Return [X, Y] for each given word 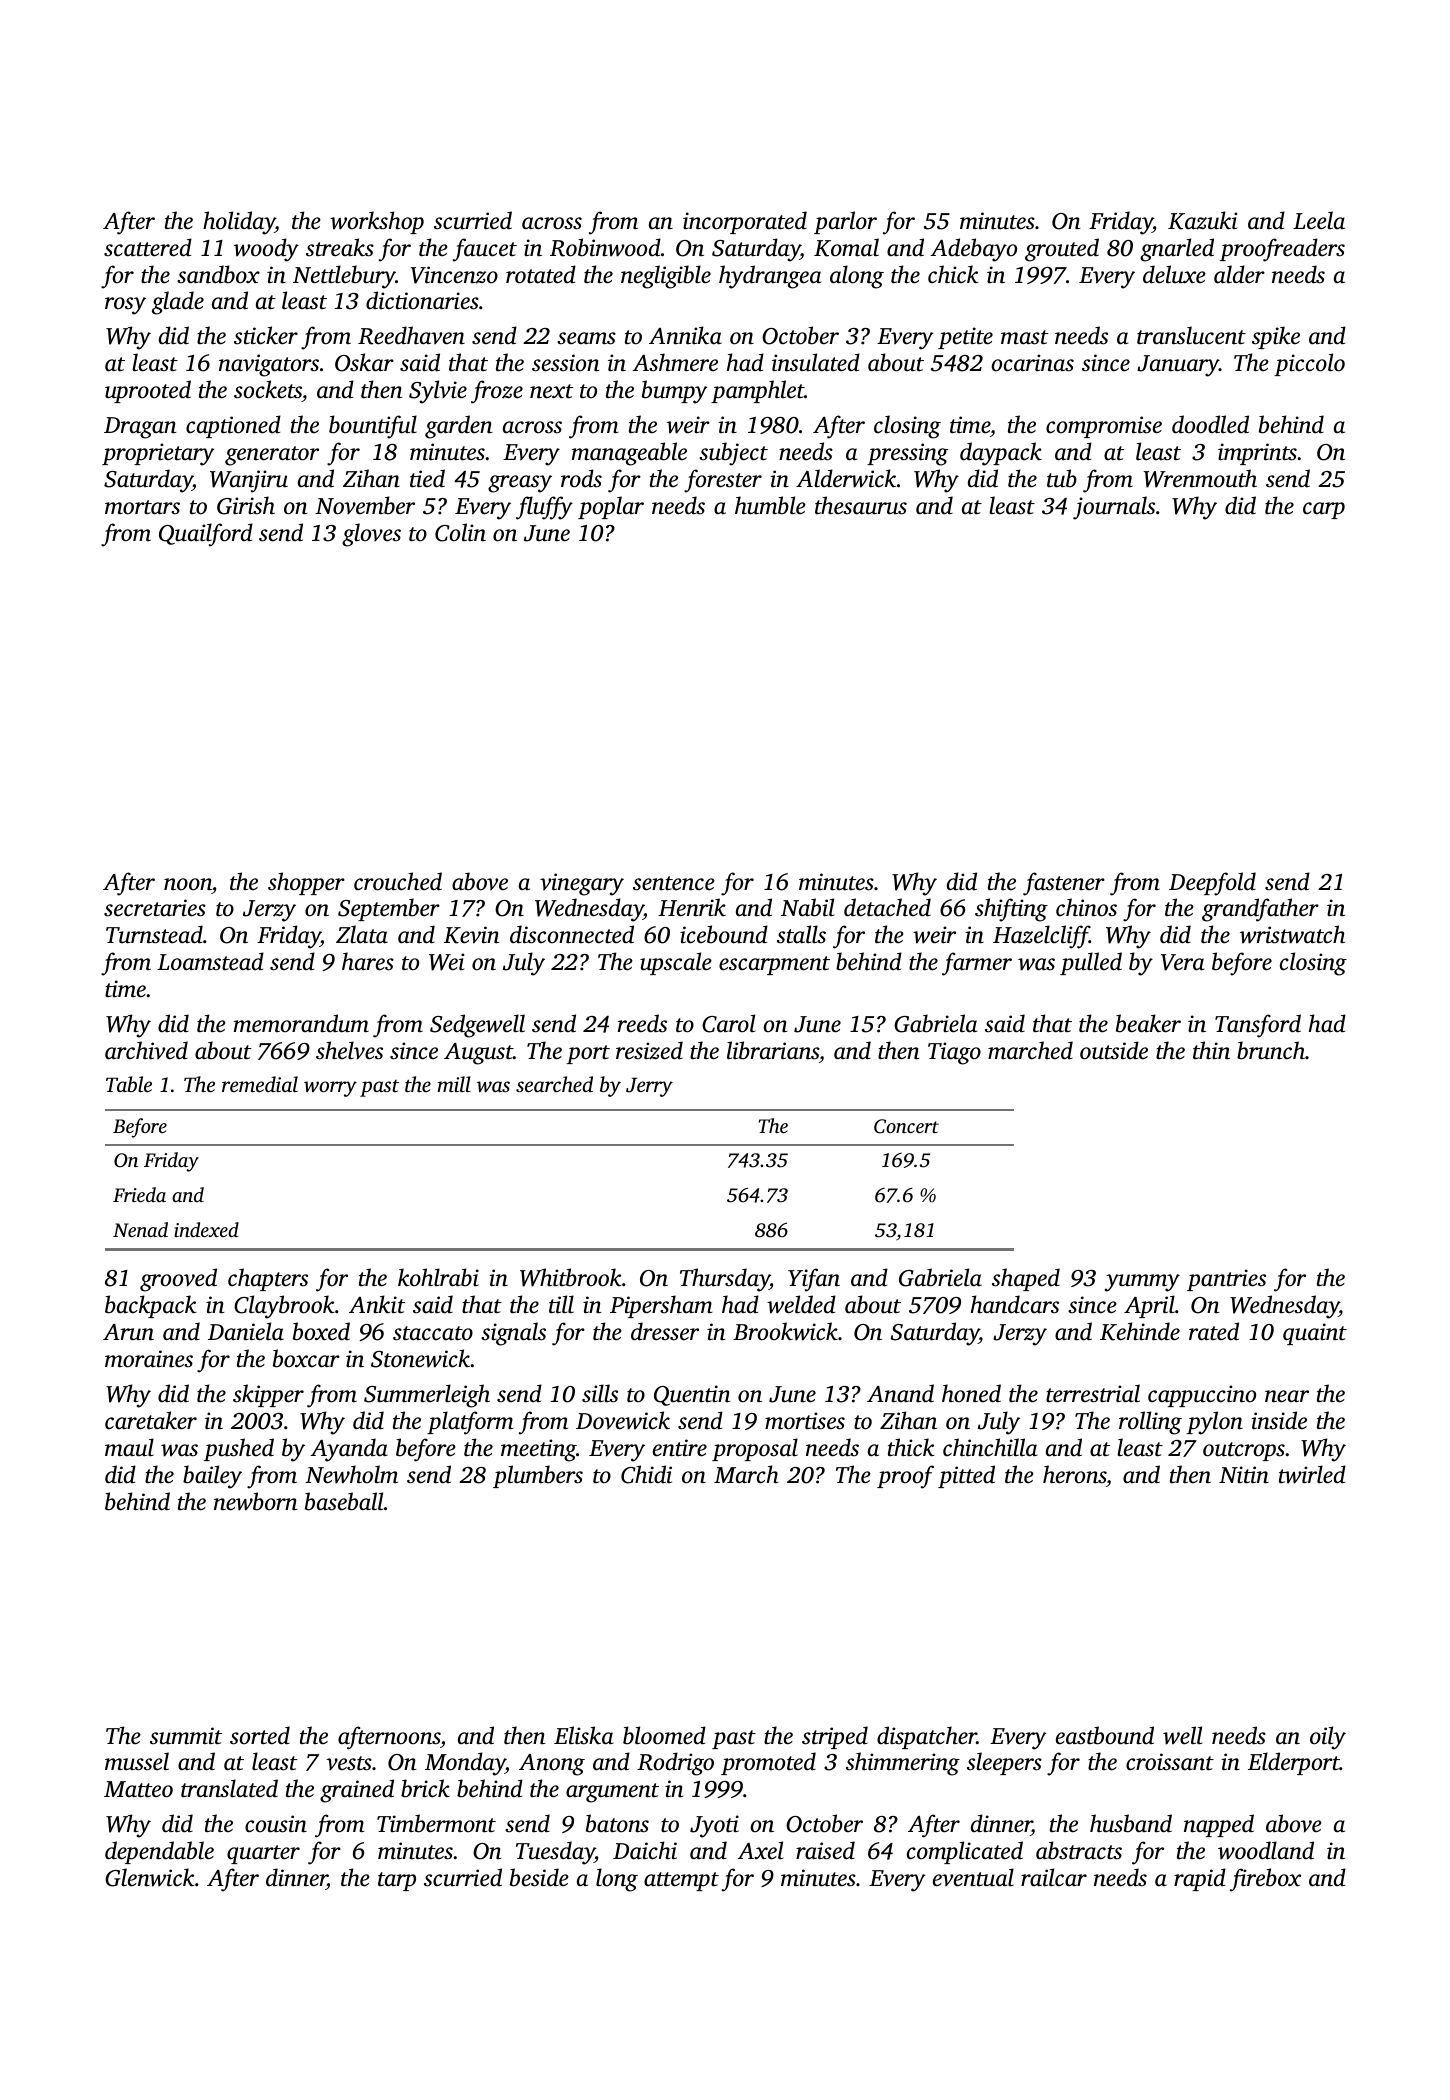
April [1149, 1306]
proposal [755, 1449]
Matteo [138, 1789]
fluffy [544, 508]
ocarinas [1032, 363]
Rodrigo [675, 1764]
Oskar [364, 362]
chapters [268, 1279]
